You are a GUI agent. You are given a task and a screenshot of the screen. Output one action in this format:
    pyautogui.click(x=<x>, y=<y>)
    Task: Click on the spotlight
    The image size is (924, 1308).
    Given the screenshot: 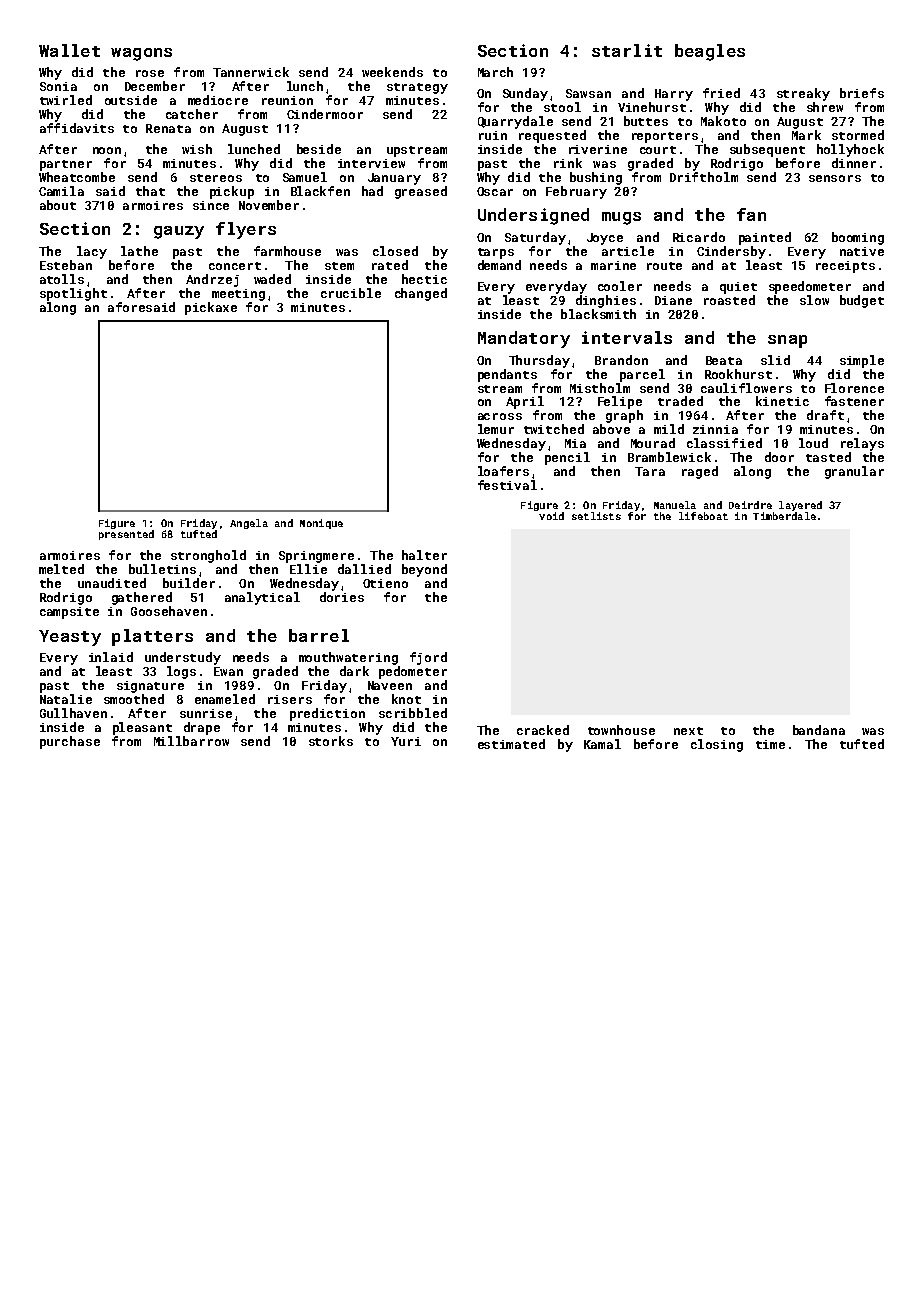 What is the action you would take?
    pyautogui.click(x=73, y=294)
